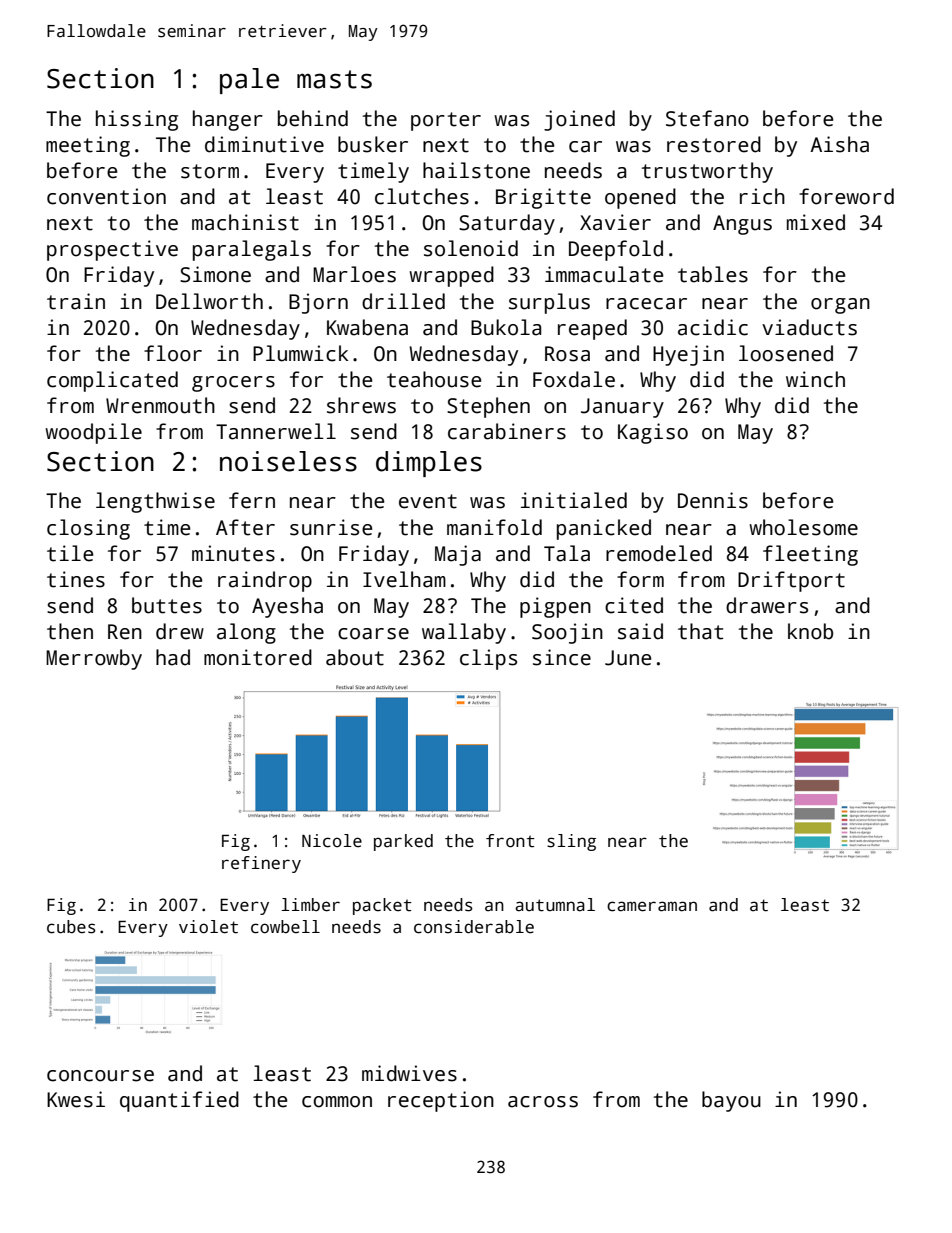 This screenshot has height=1233, width=952. I want to click on bayou, so click(731, 1101).
